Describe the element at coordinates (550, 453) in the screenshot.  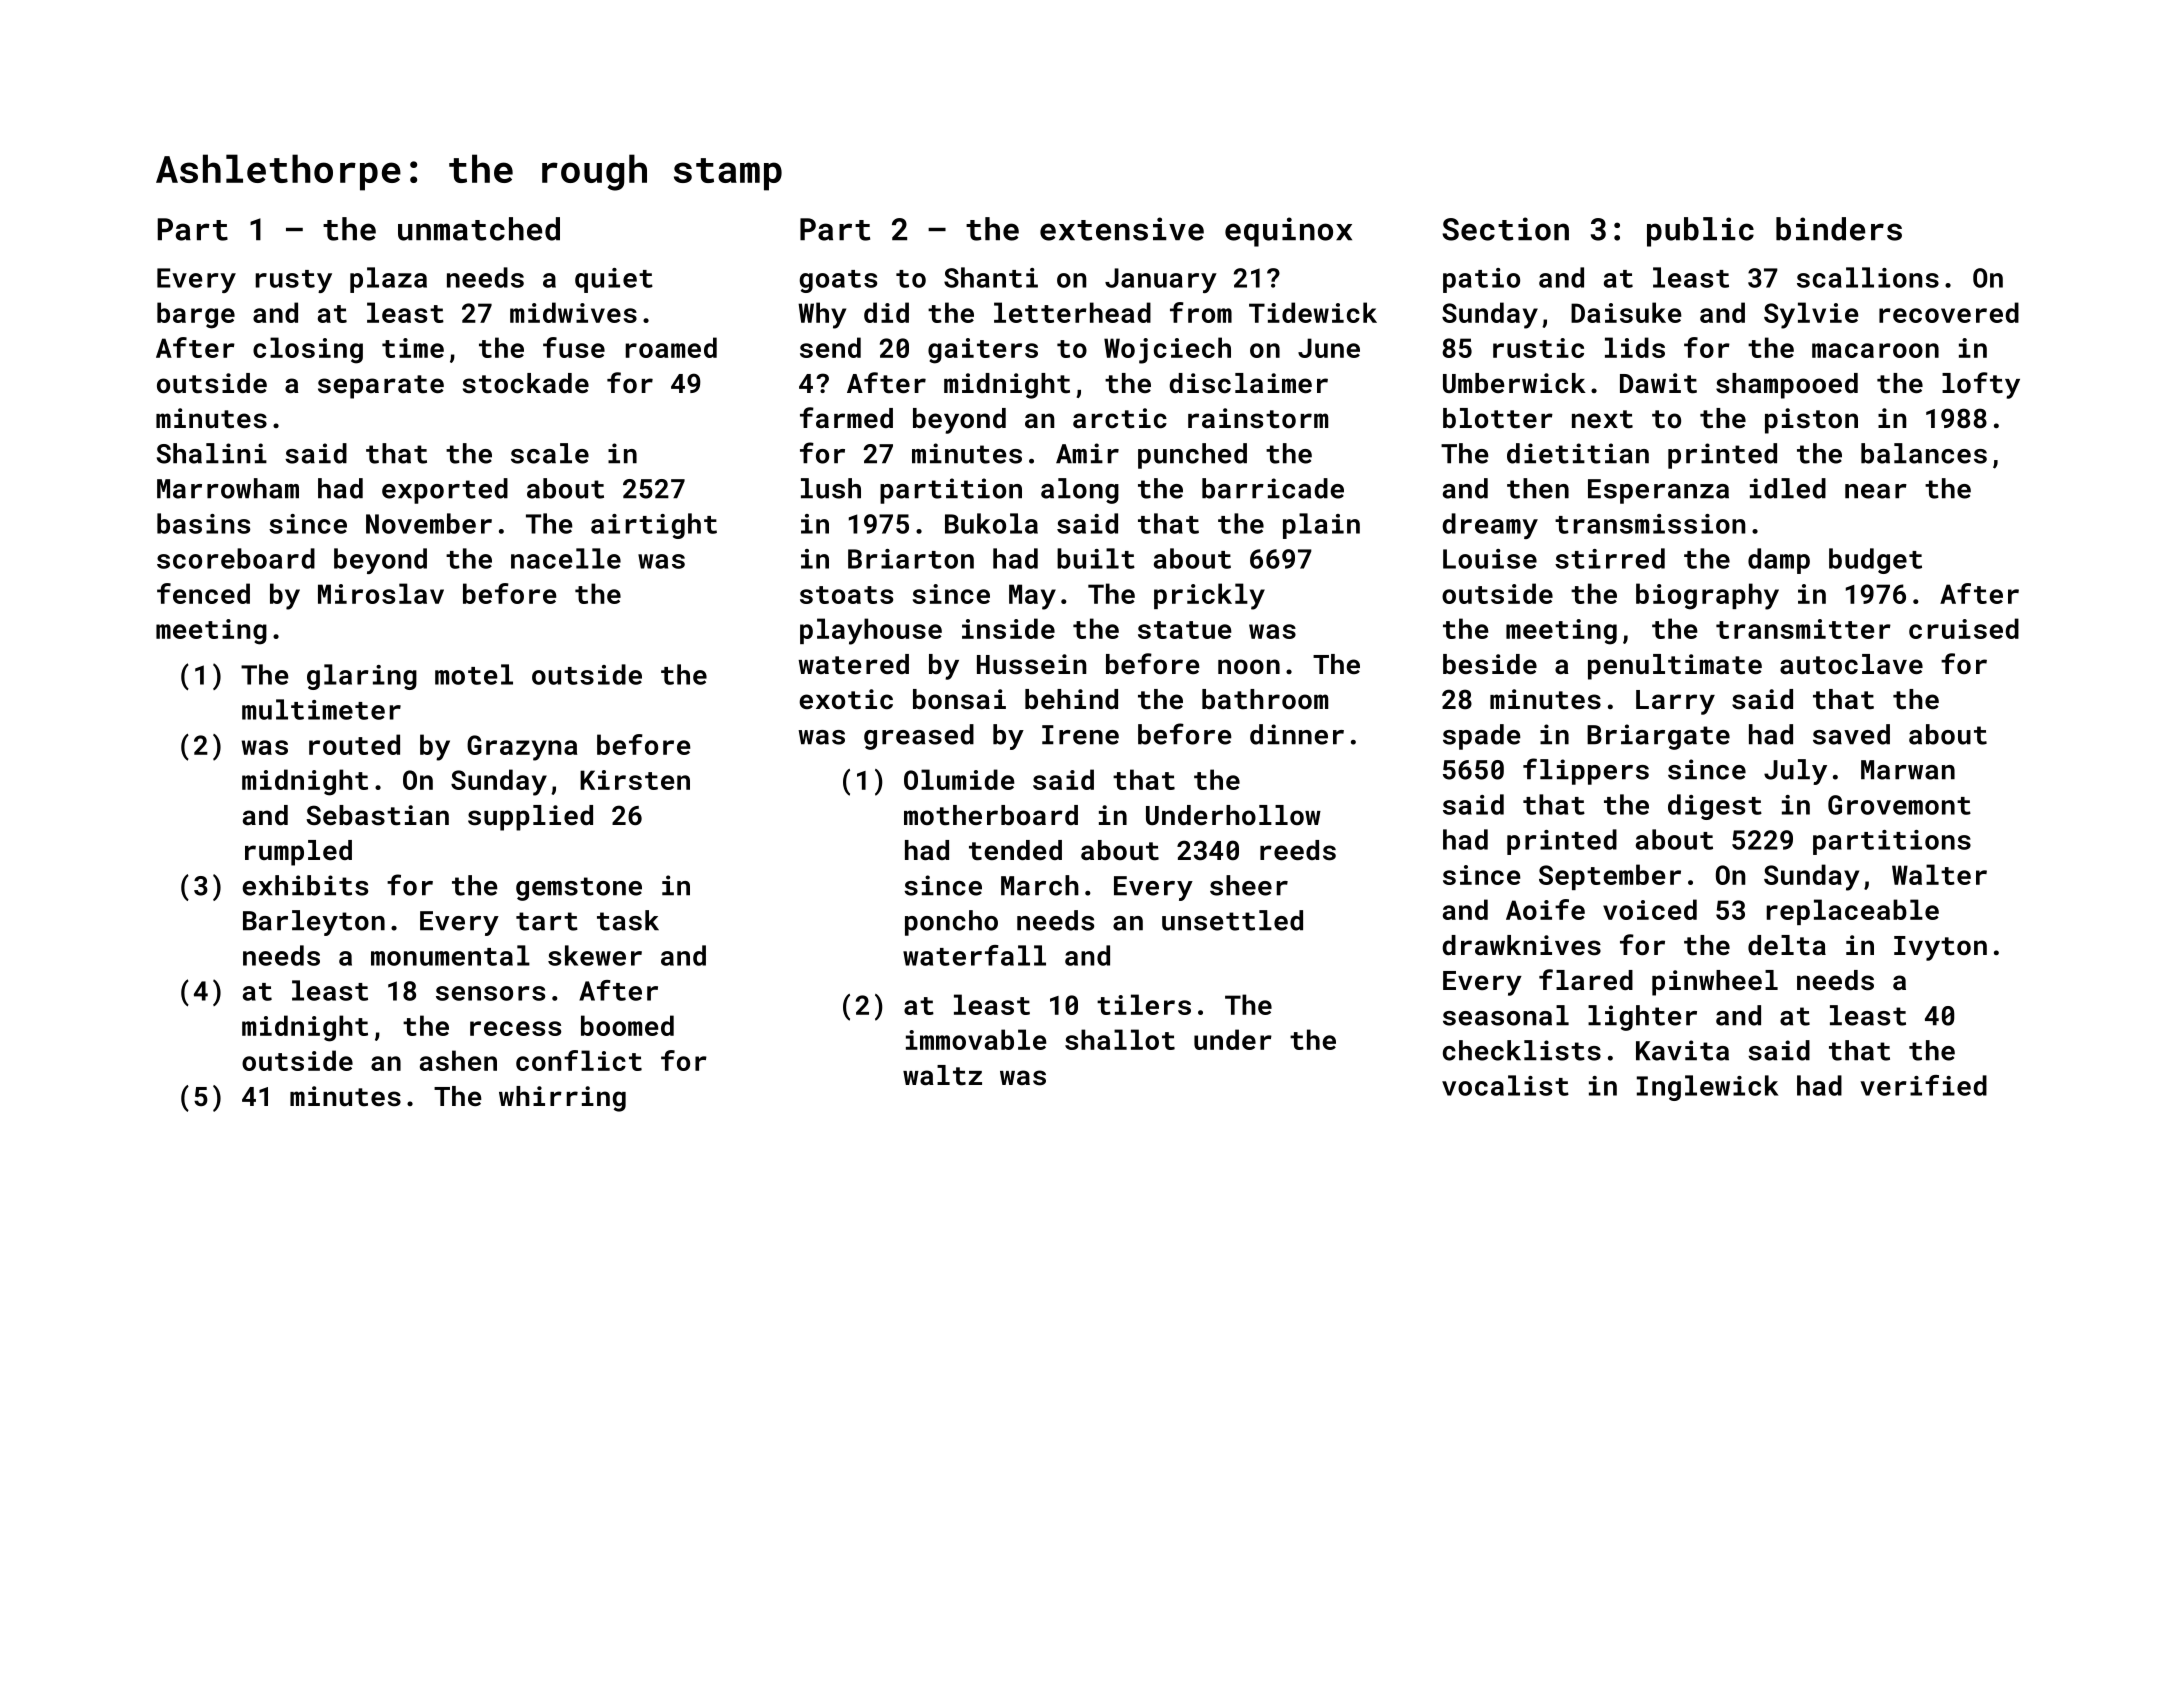
I see `scale` at that location.
